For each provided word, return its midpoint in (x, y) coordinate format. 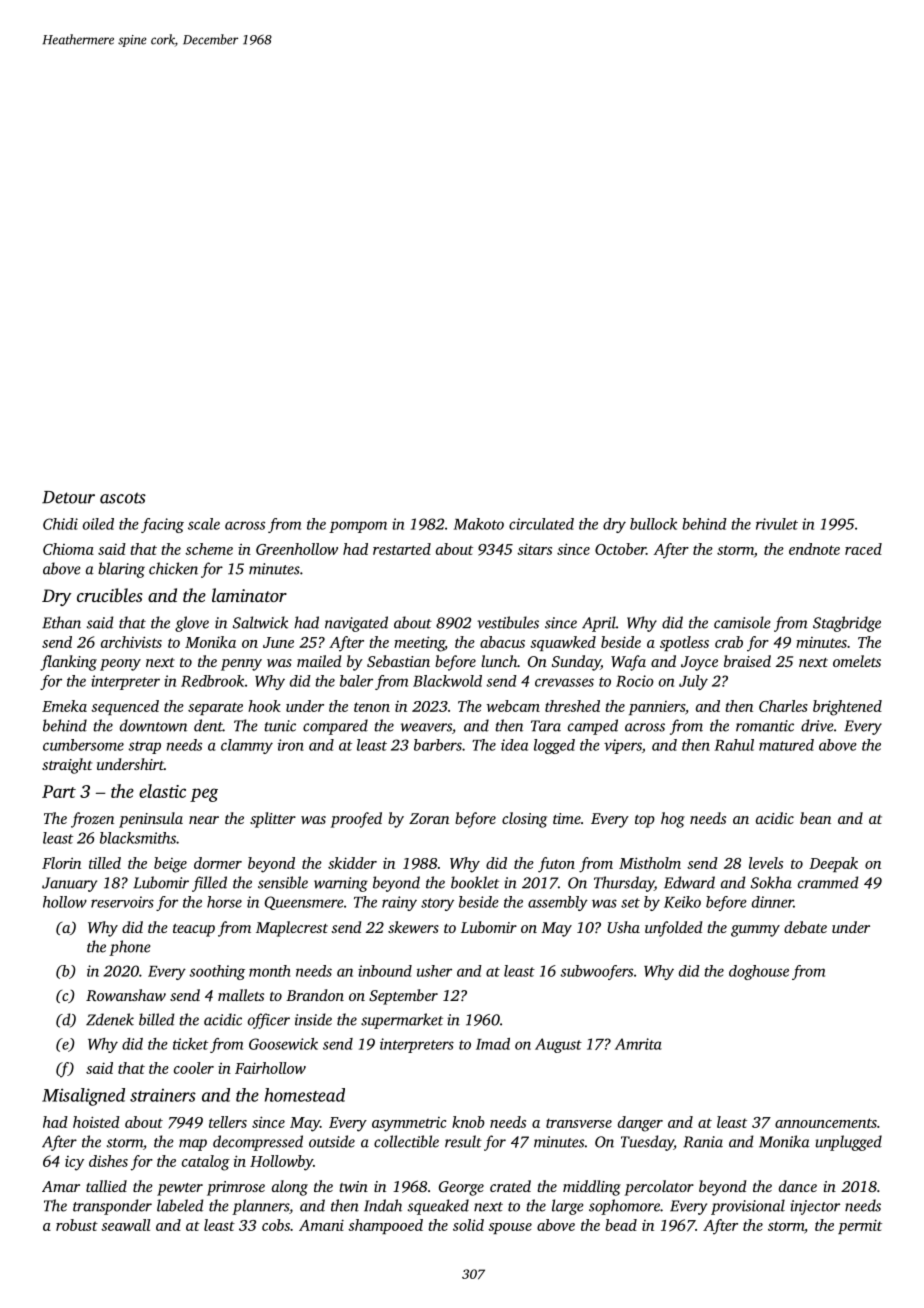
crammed (828, 882)
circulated (541, 524)
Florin (61, 863)
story (437, 904)
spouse (510, 1228)
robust (77, 1225)
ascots (123, 498)
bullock (653, 524)
